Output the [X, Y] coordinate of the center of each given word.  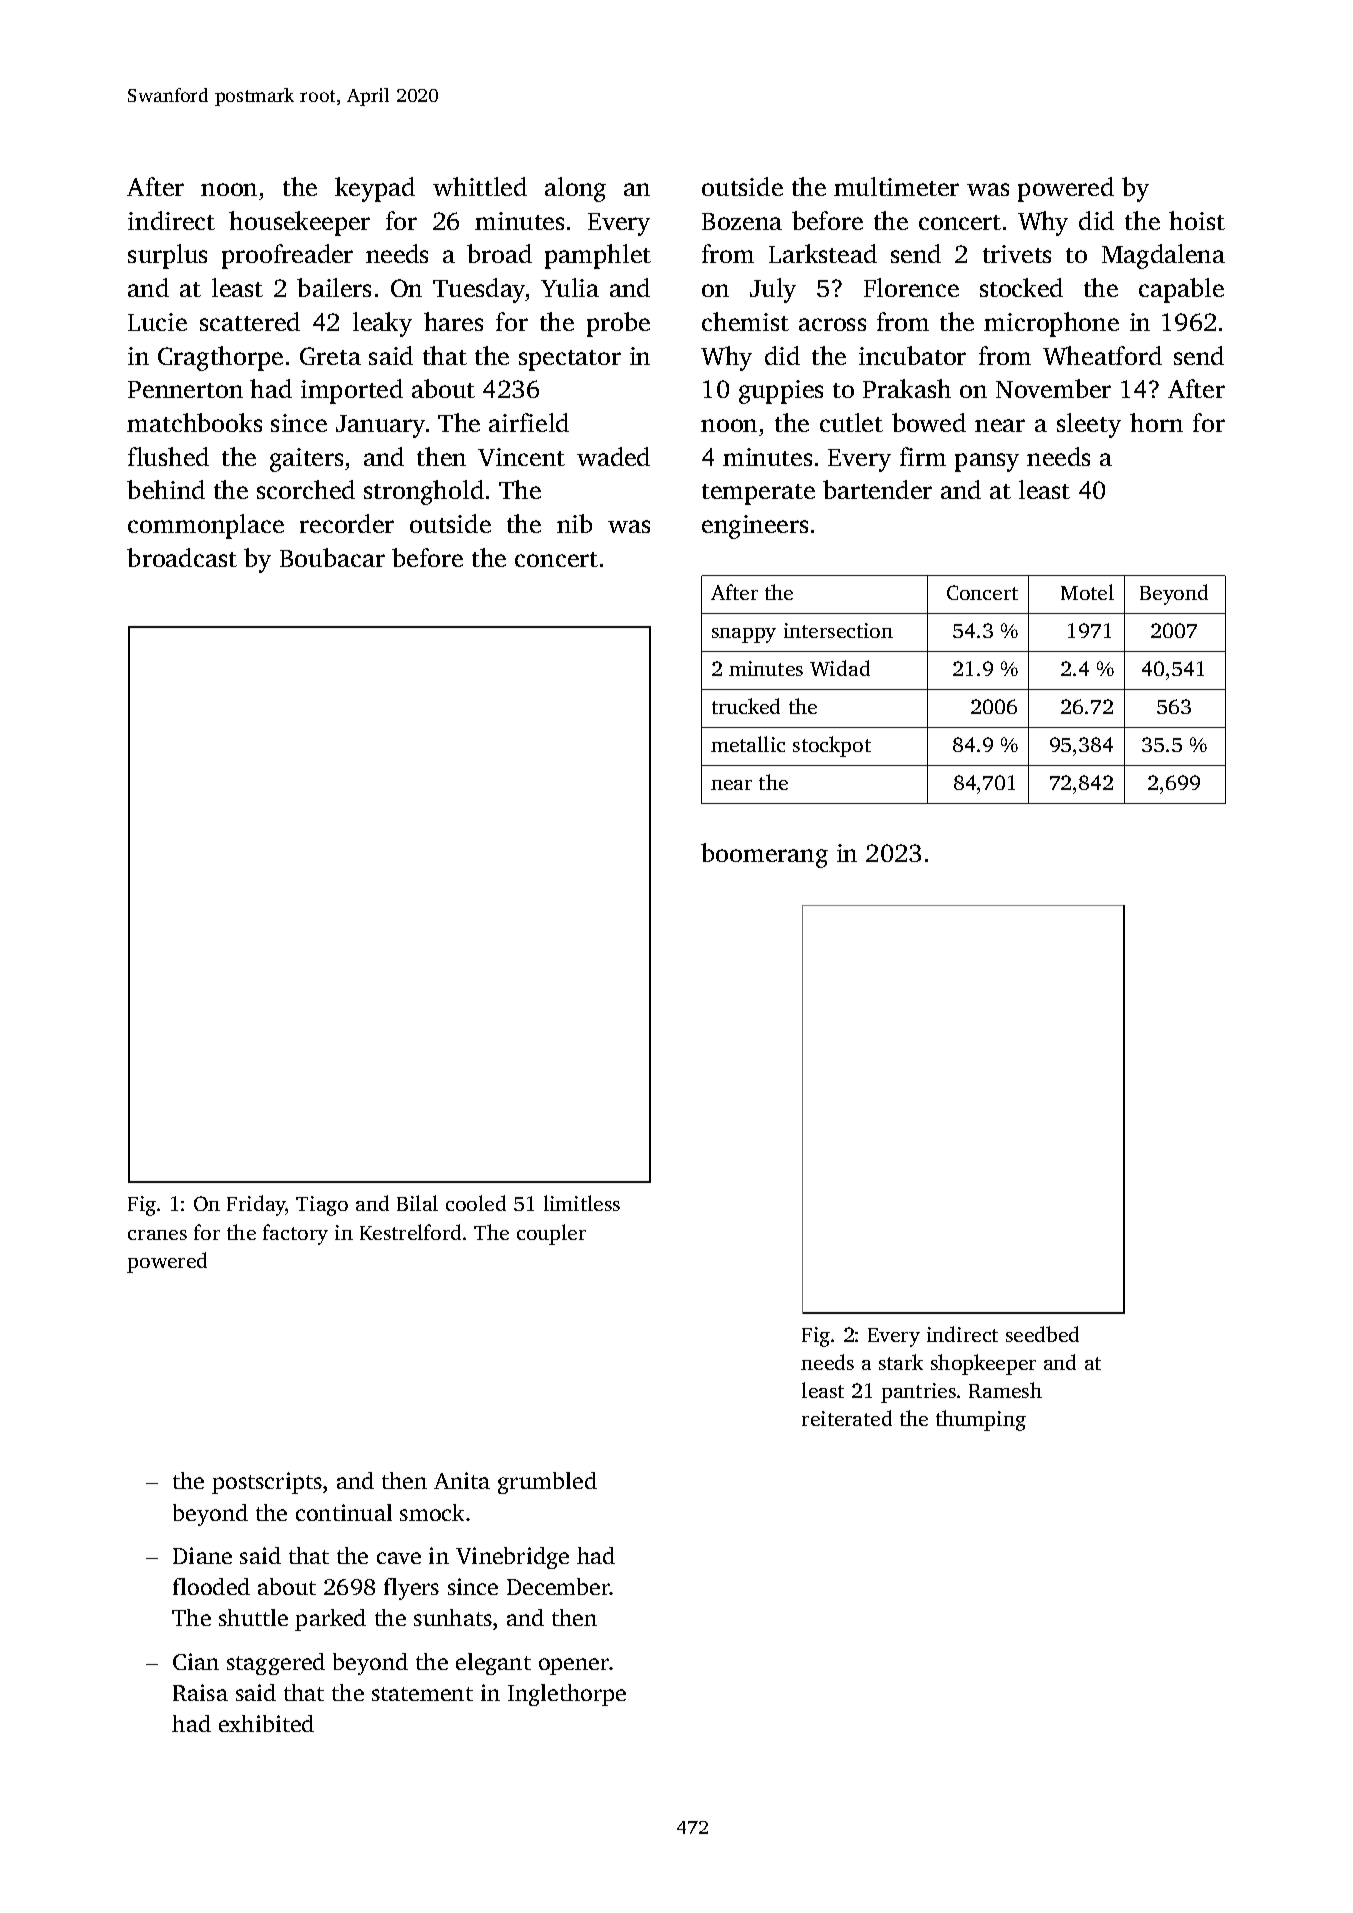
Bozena [742, 221]
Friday [256, 1205]
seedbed [1042, 1334]
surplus [167, 256]
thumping [981, 1420]
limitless [582, 1203]
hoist [1197, 220]
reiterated [847, 1418]
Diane [202, 1555]
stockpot [832, 746]
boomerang [764, 855]
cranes [157, 1235]
